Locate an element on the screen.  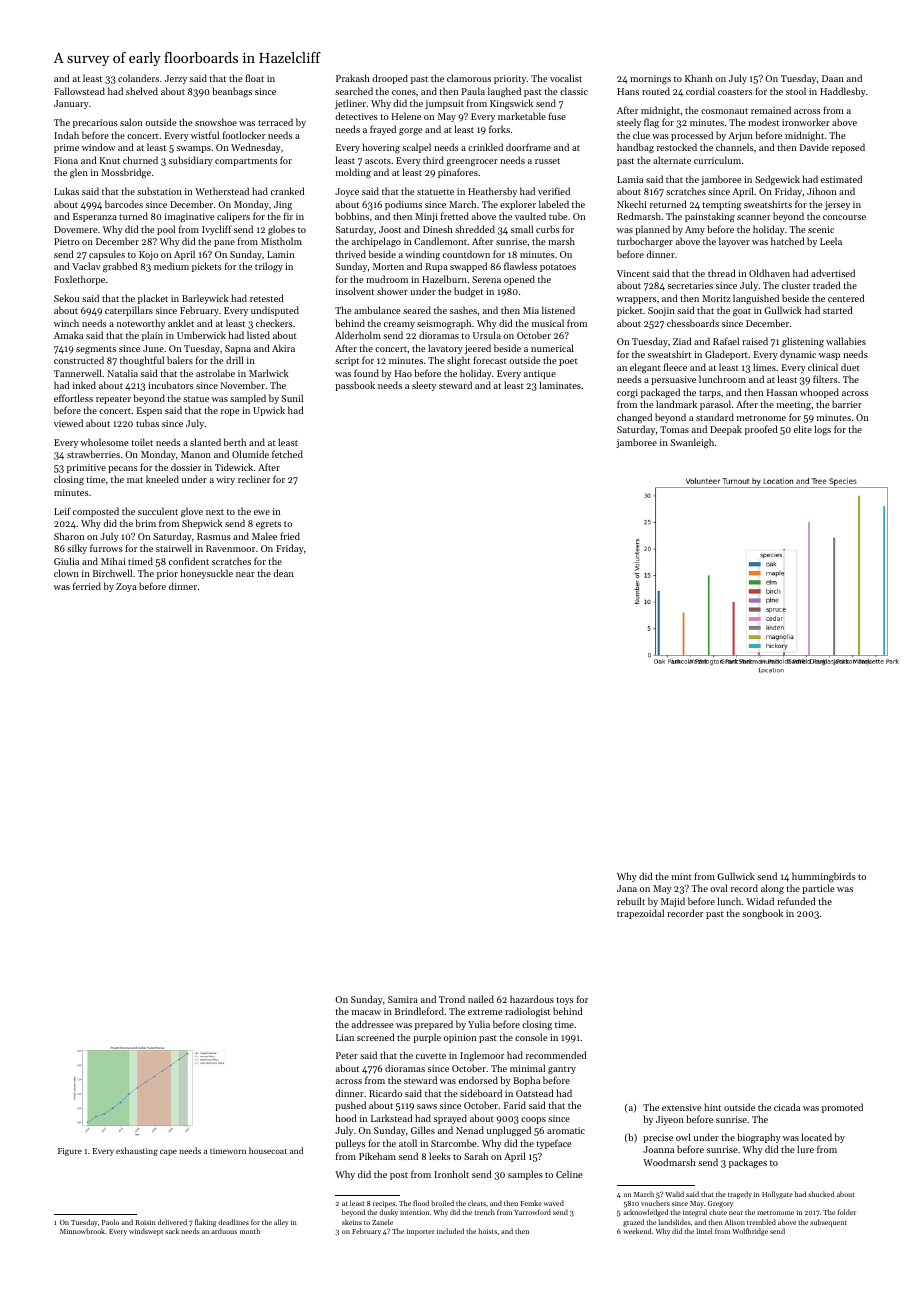
clamorous is located at coordinates (469, 78).
